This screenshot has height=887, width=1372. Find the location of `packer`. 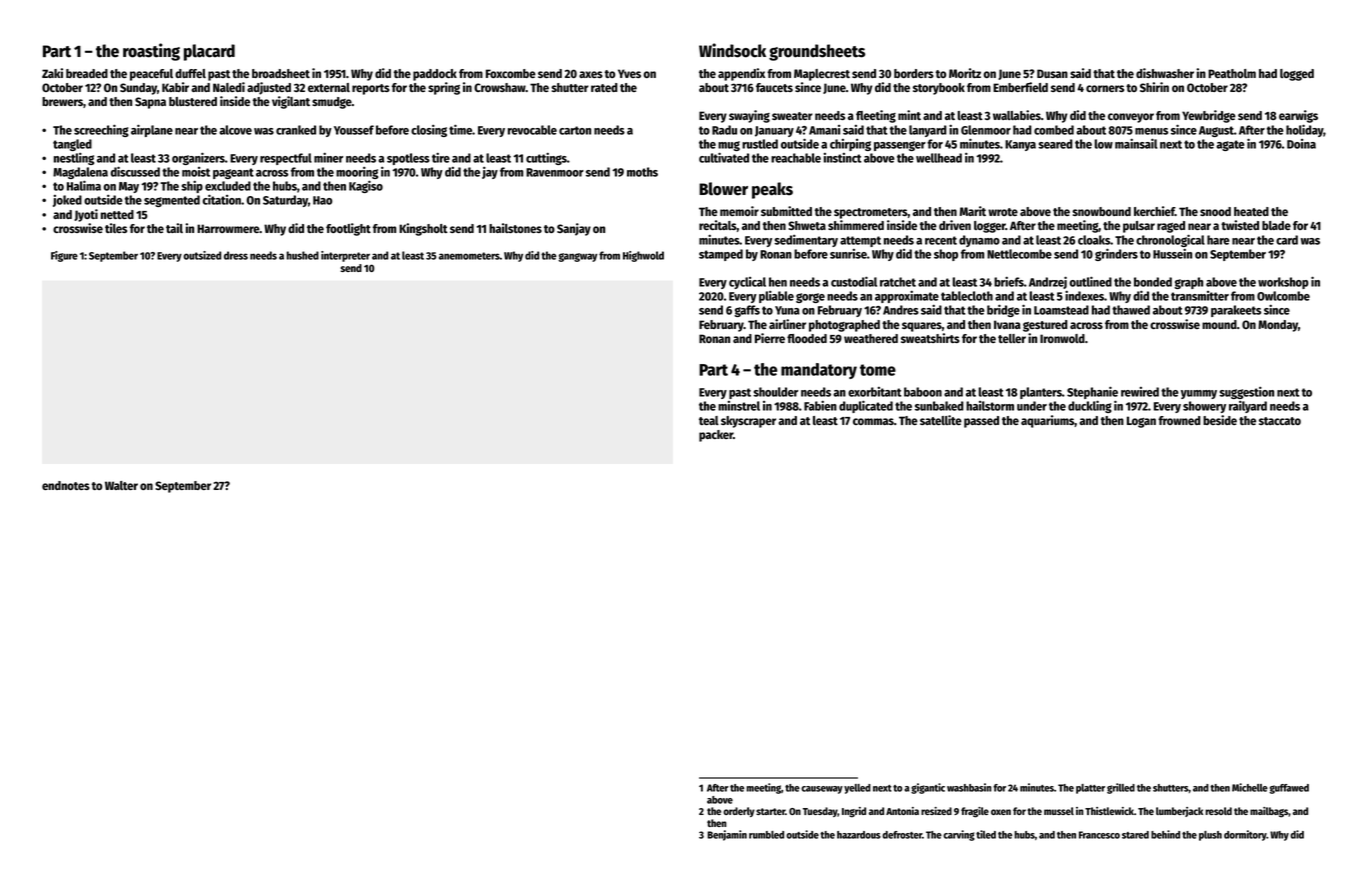

packer is located at coordinates (716, 436).
